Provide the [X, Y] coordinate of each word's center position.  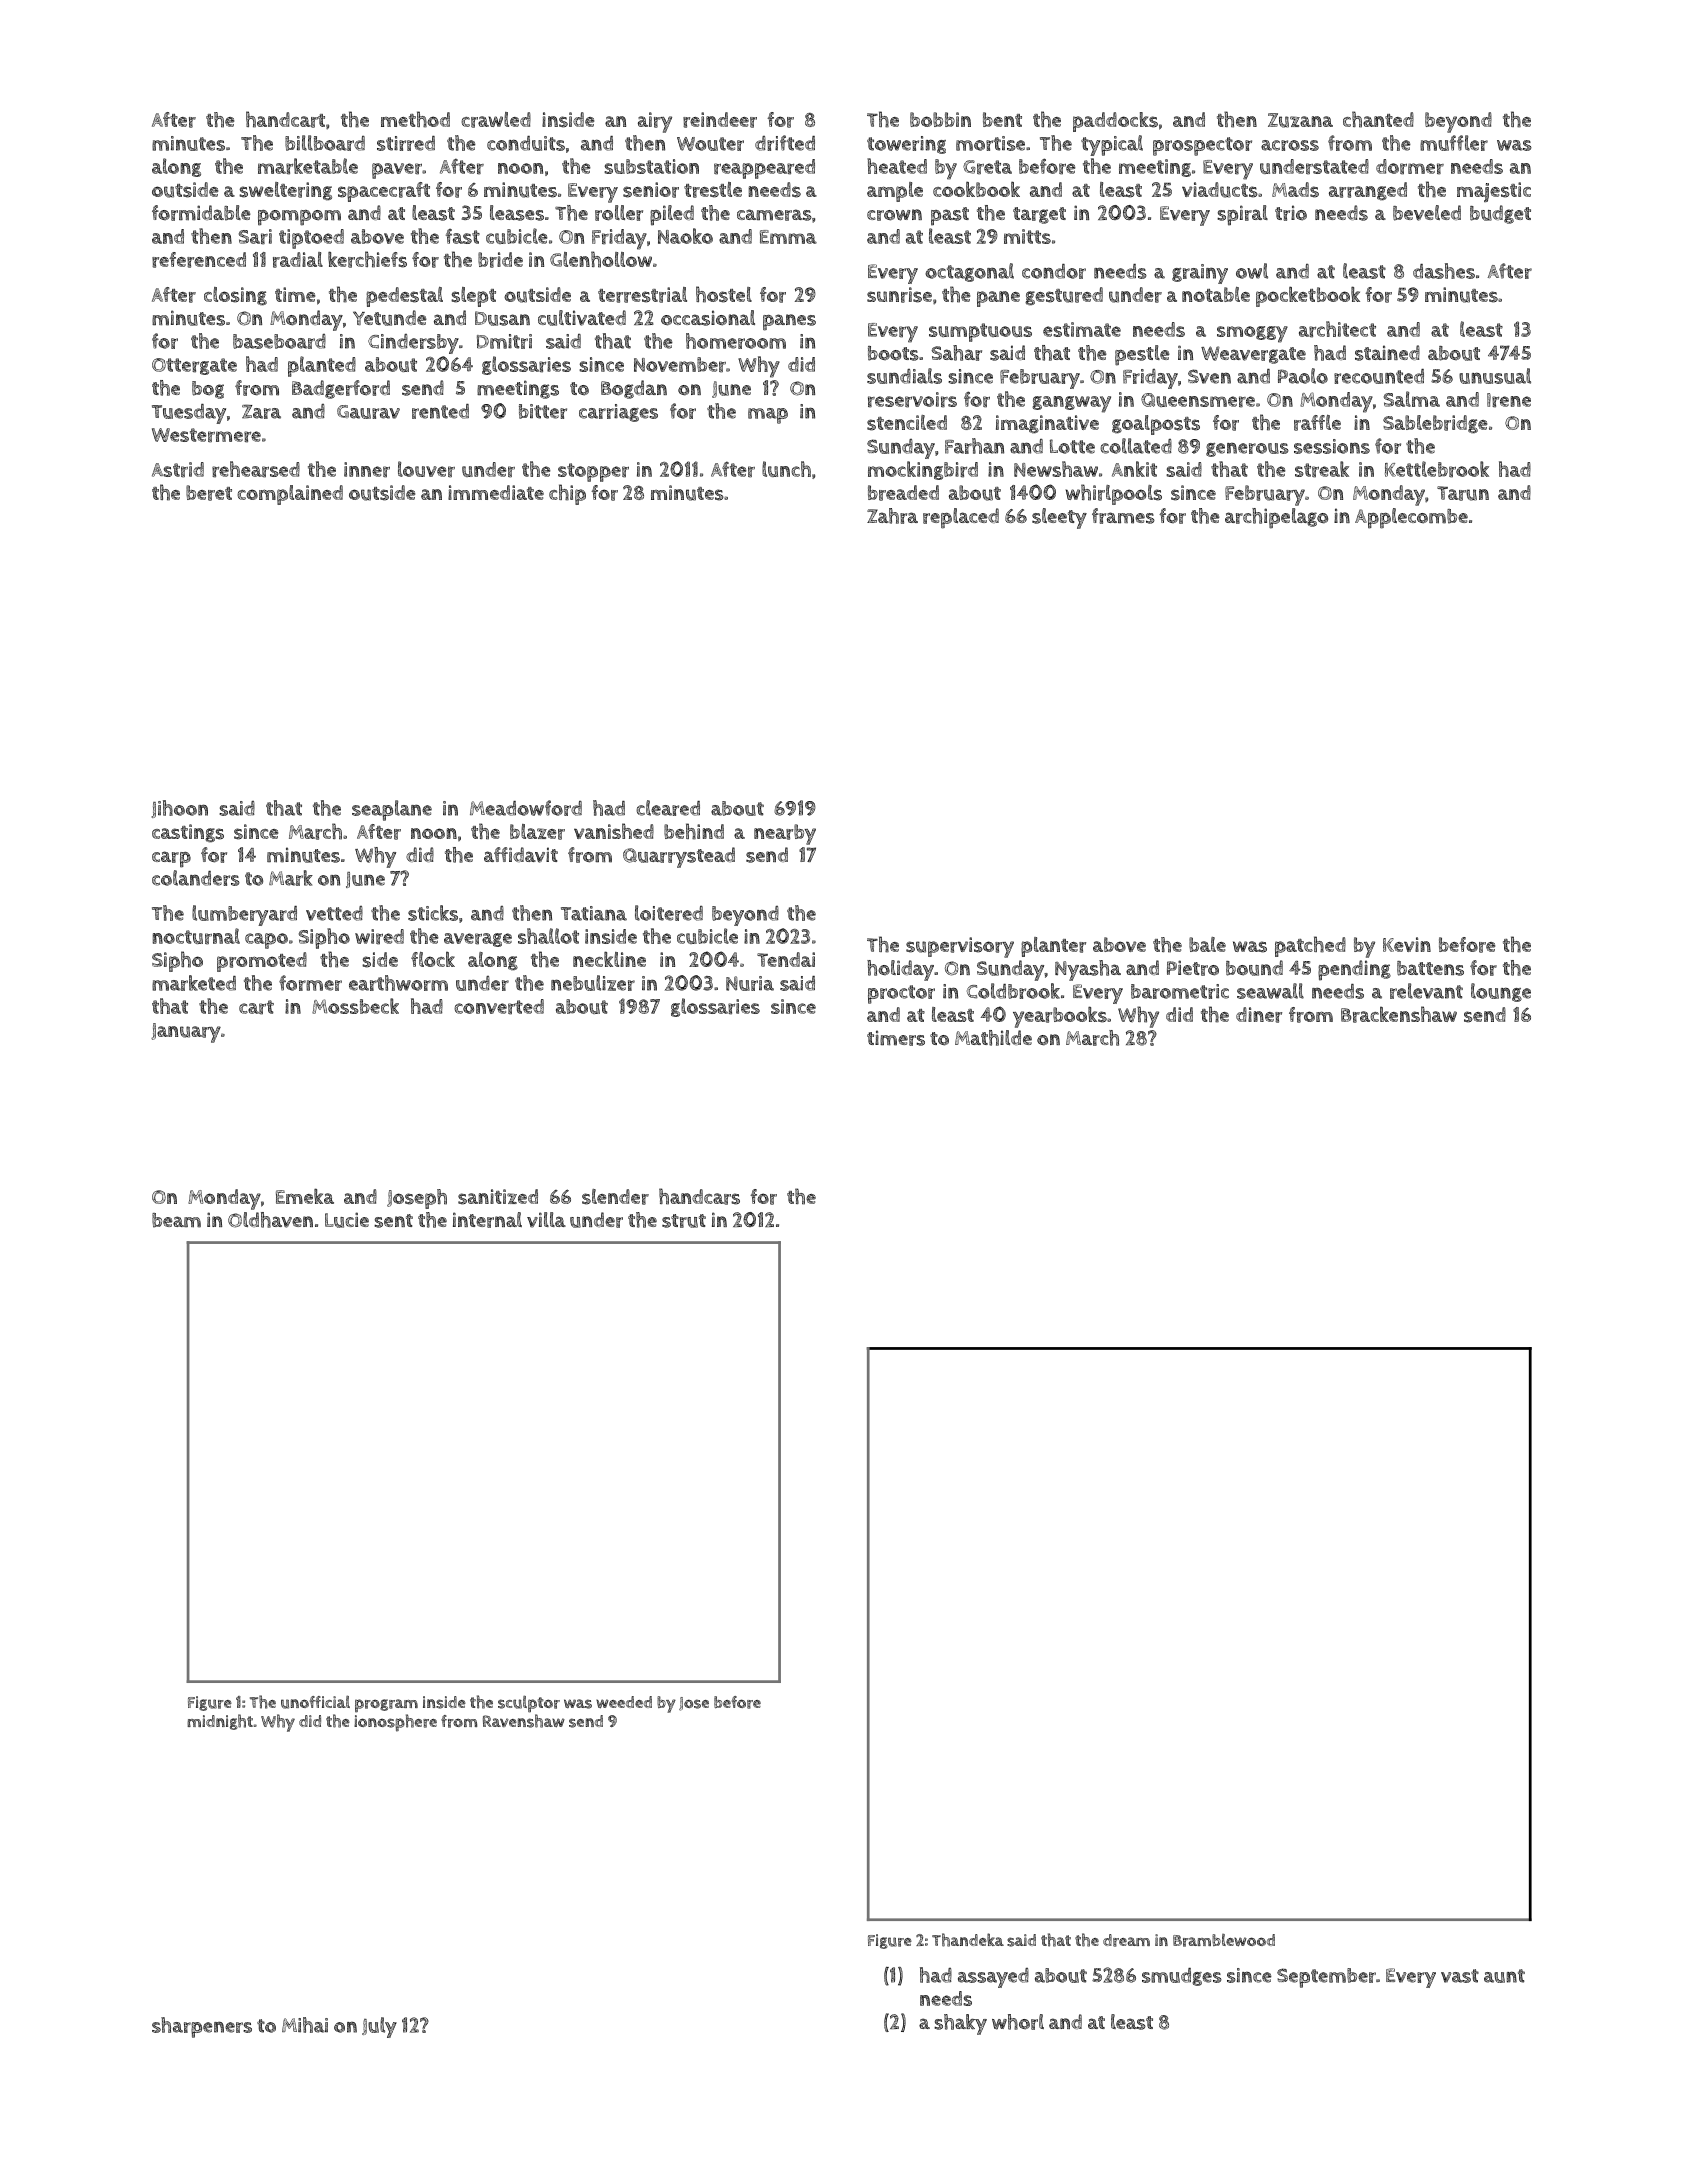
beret [209, 493]
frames [1123, 516]
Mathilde [993, 1038]
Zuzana [1300, 120]
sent [393, 1221]
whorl [1018, 2022]
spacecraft [384, 192]
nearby [785, 834]
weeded [624, 1702]
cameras [774, 215]
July [379, 2027]
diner [1259, 1015]
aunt [1504, 1976]
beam [176, 1220]
